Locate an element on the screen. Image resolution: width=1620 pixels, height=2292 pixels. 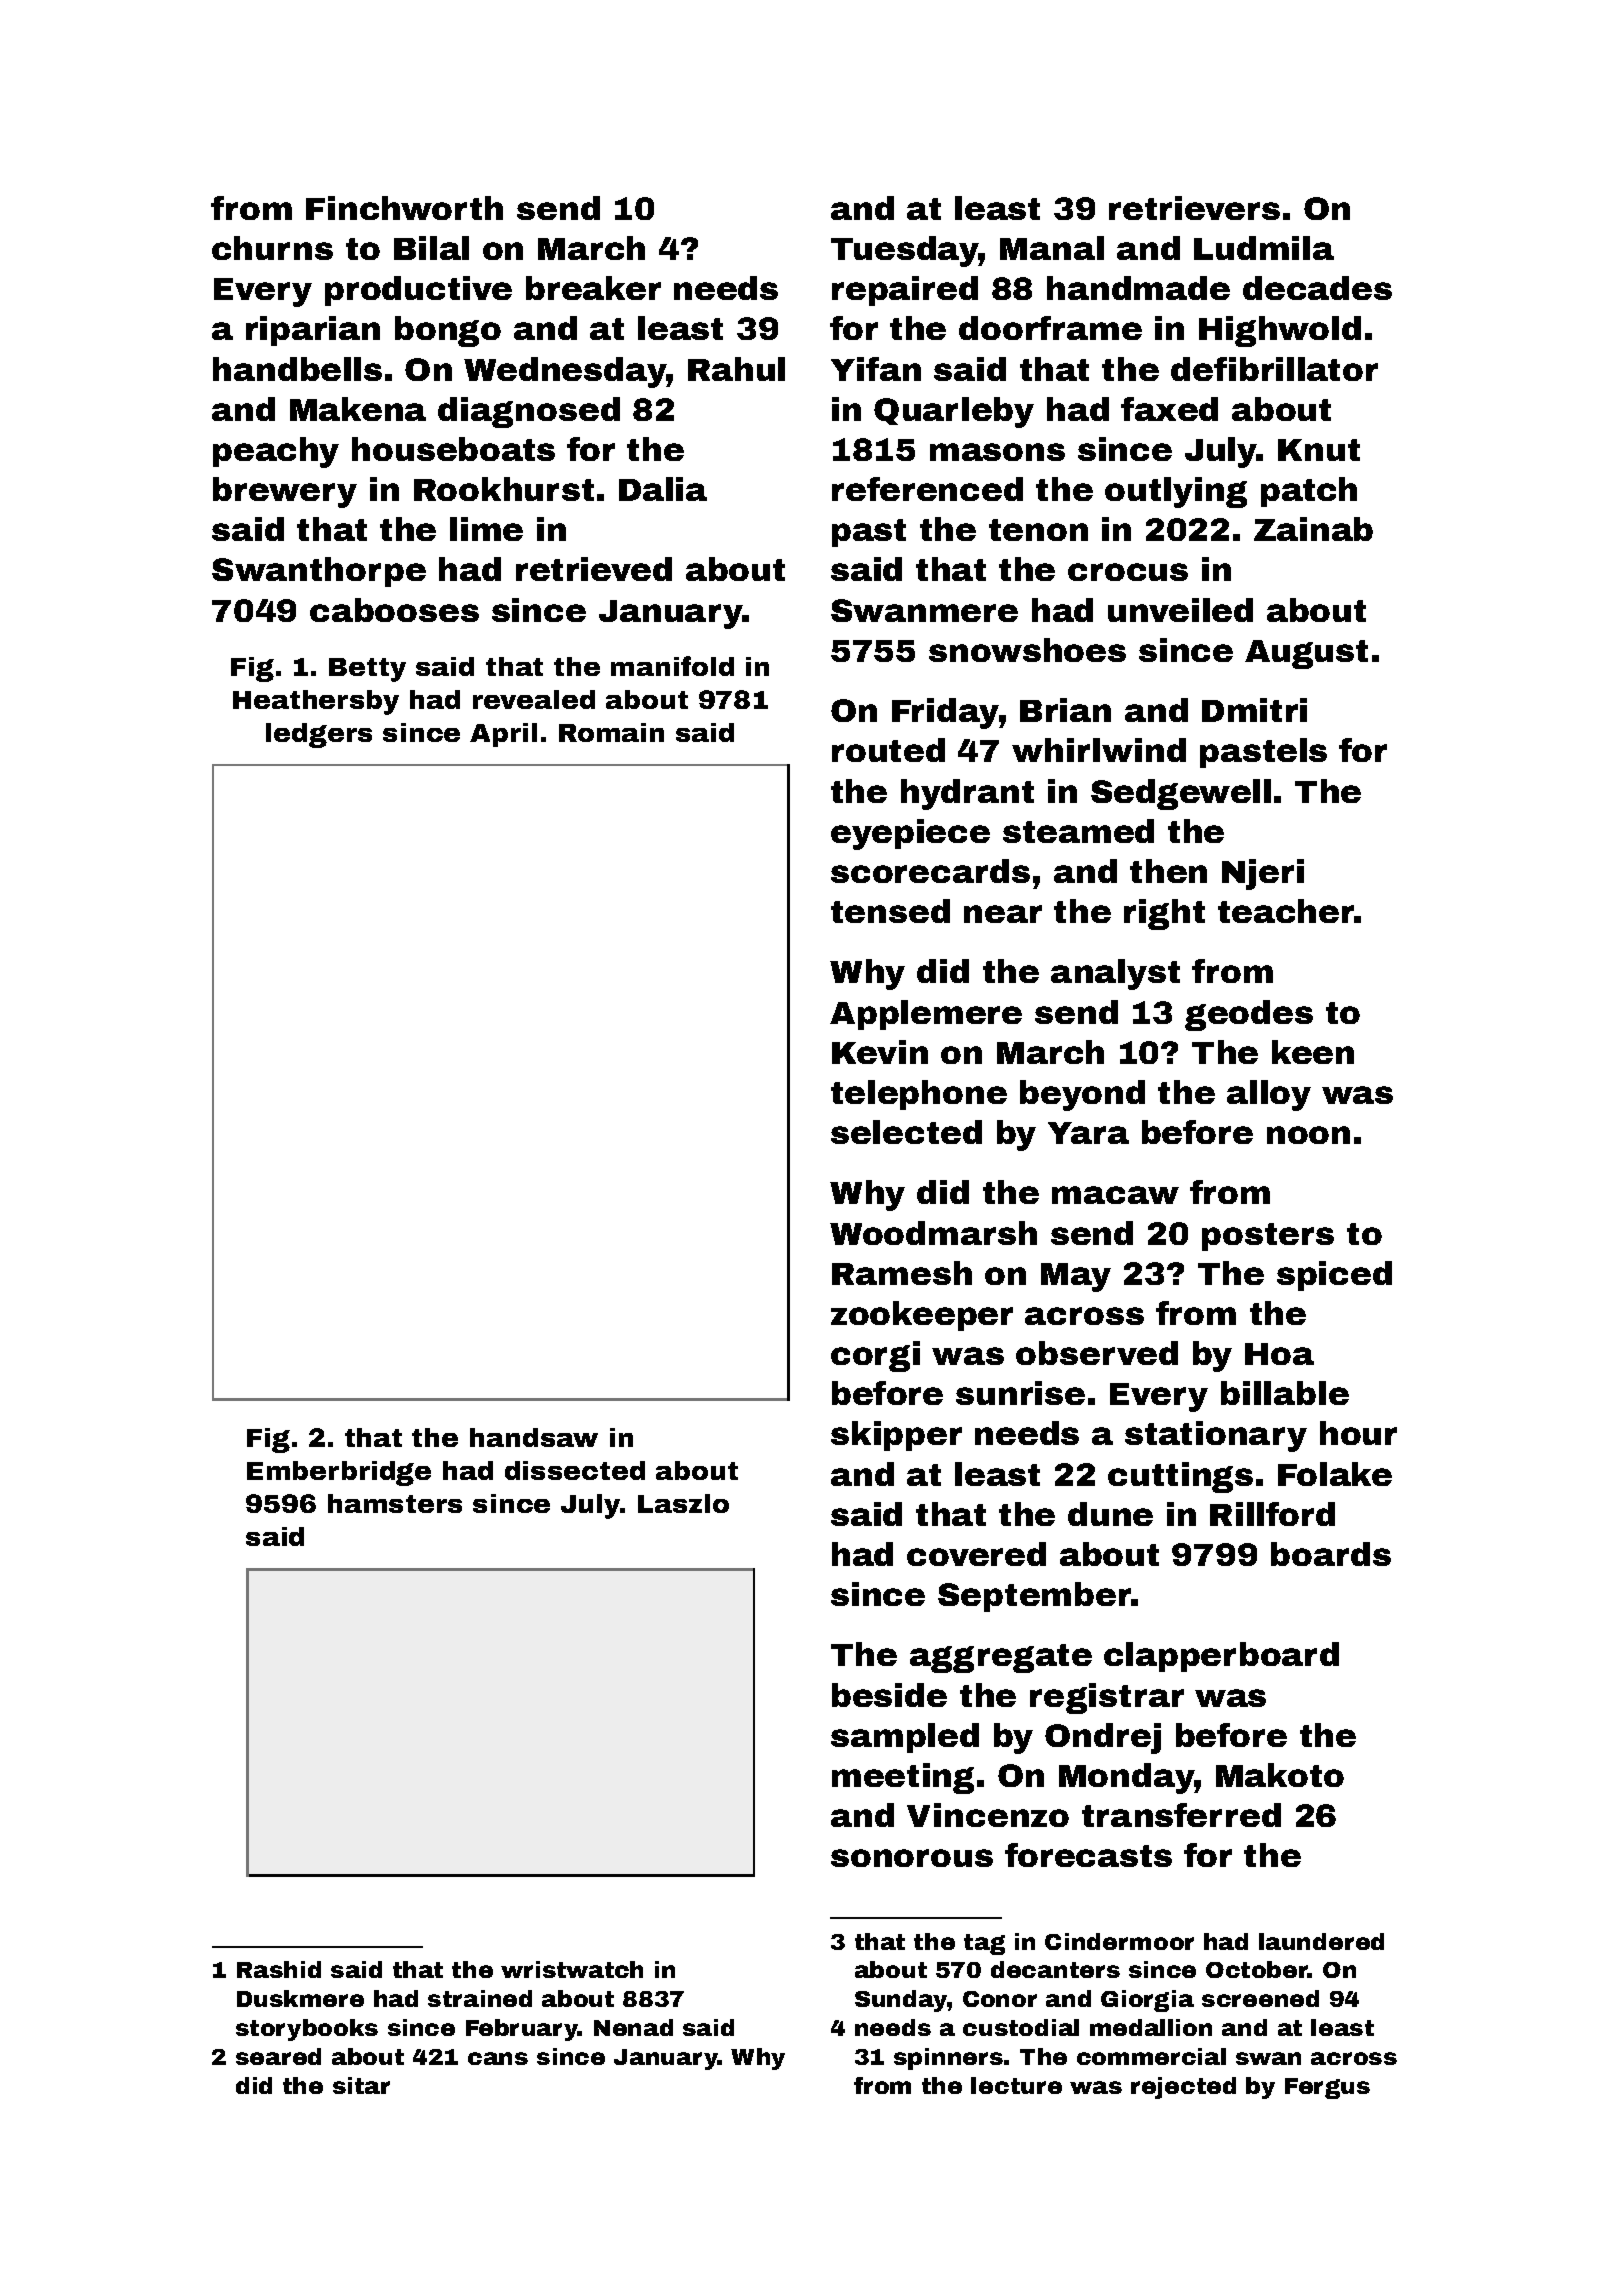
Nenad is located at coordinates (633, 2027).
